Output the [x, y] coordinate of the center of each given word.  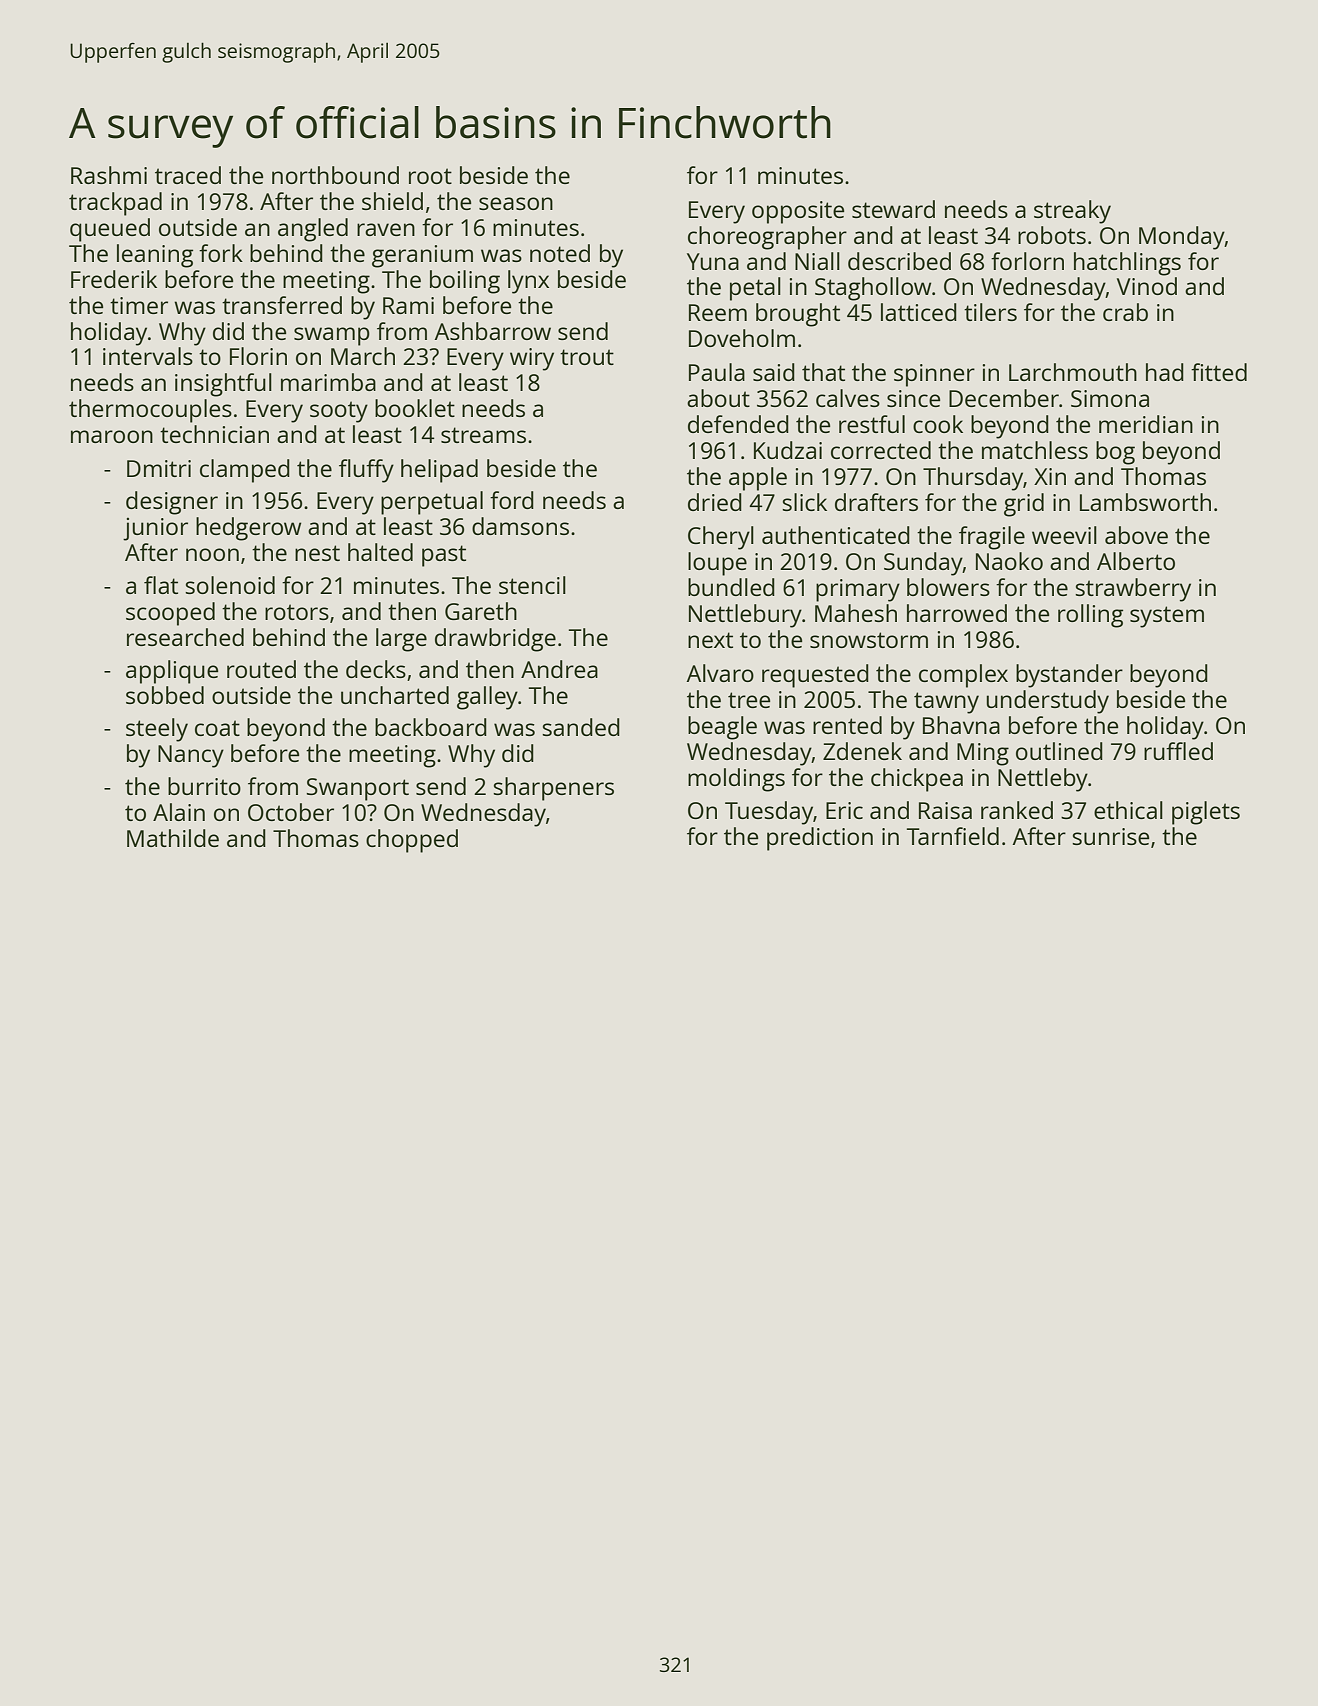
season [516, 203]
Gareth [481, 611]
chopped [412, 841]
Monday [1182, 238]
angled [313, 230]
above [1136, 535]
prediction [820, 839]
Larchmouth [1073, 372]
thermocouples [150, 411]
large [401, 640]
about [718, 398]
